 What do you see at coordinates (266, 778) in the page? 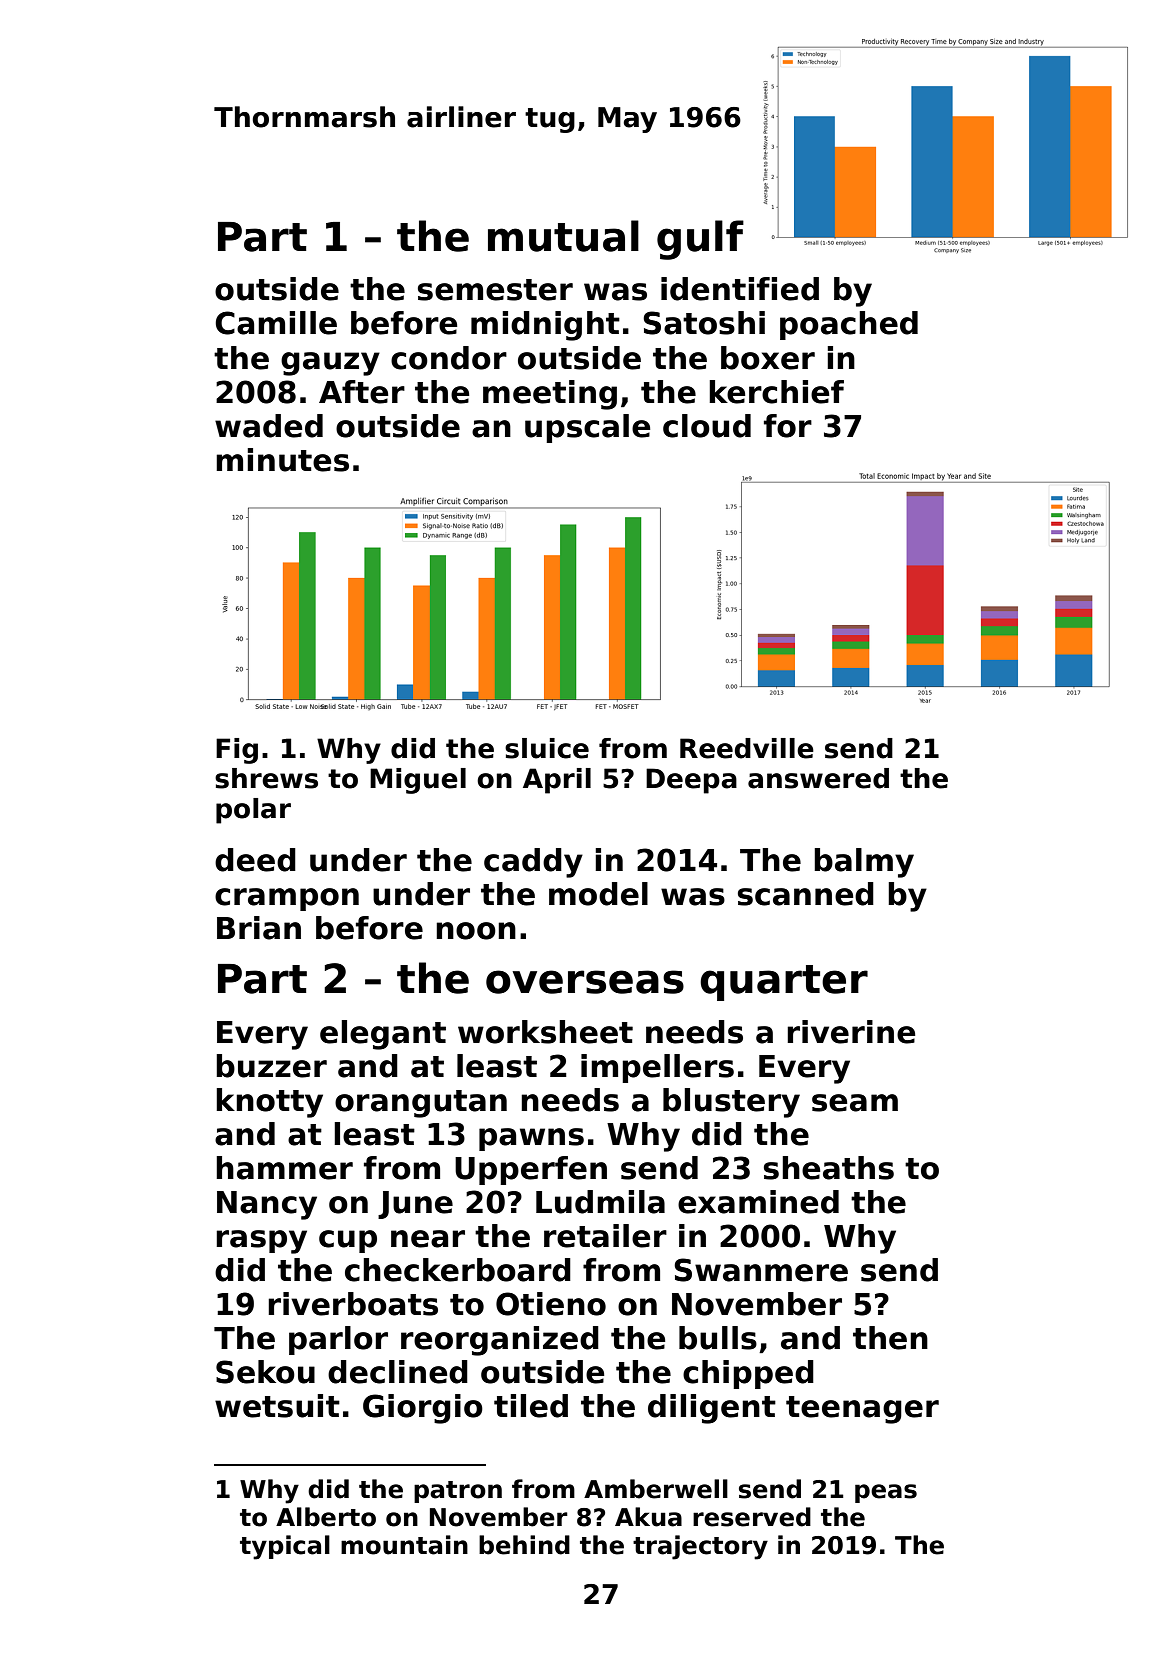
I see `shrews` at bounding box center [266, 778].
